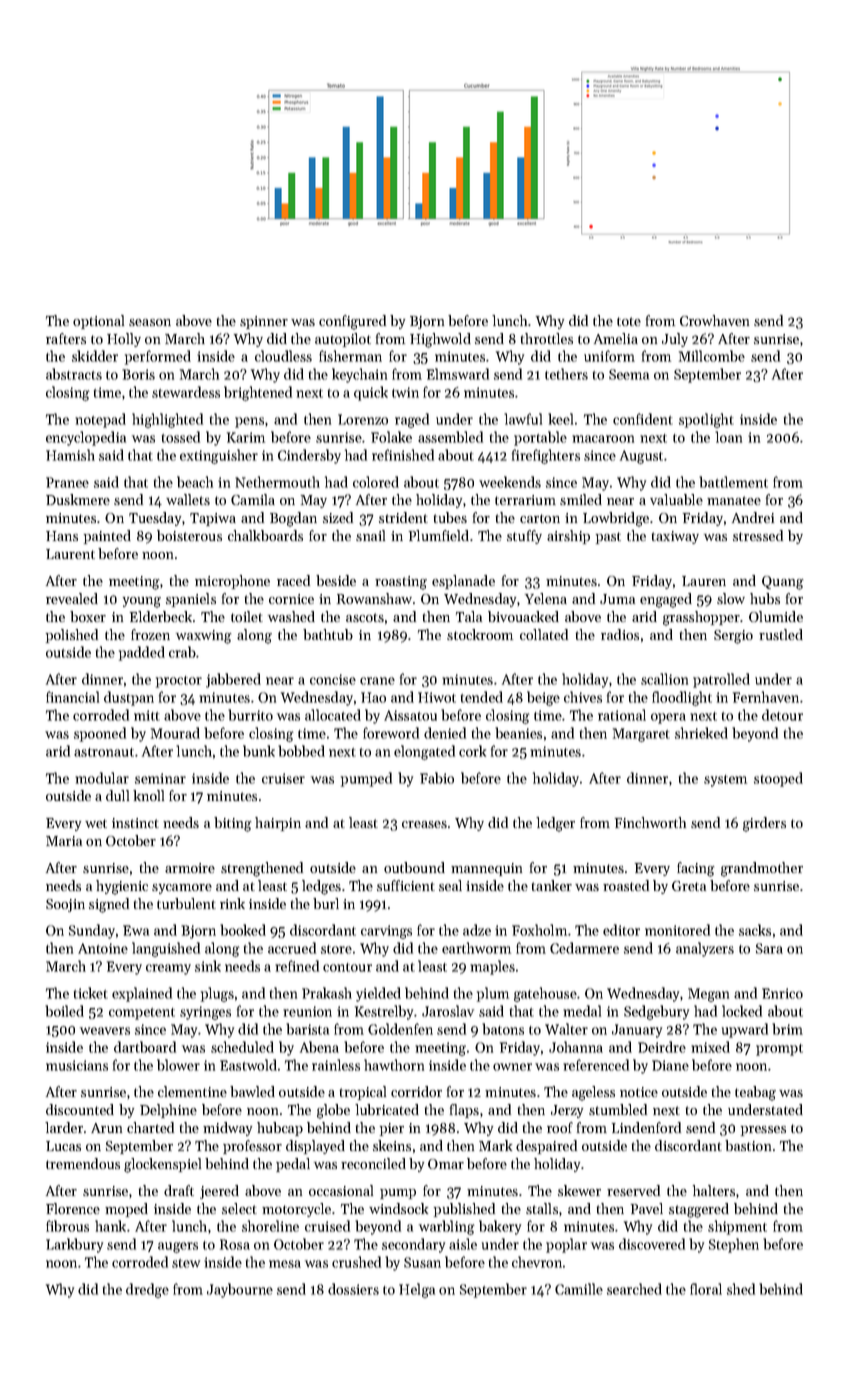  I want to click on beige, so click(543, 698).
